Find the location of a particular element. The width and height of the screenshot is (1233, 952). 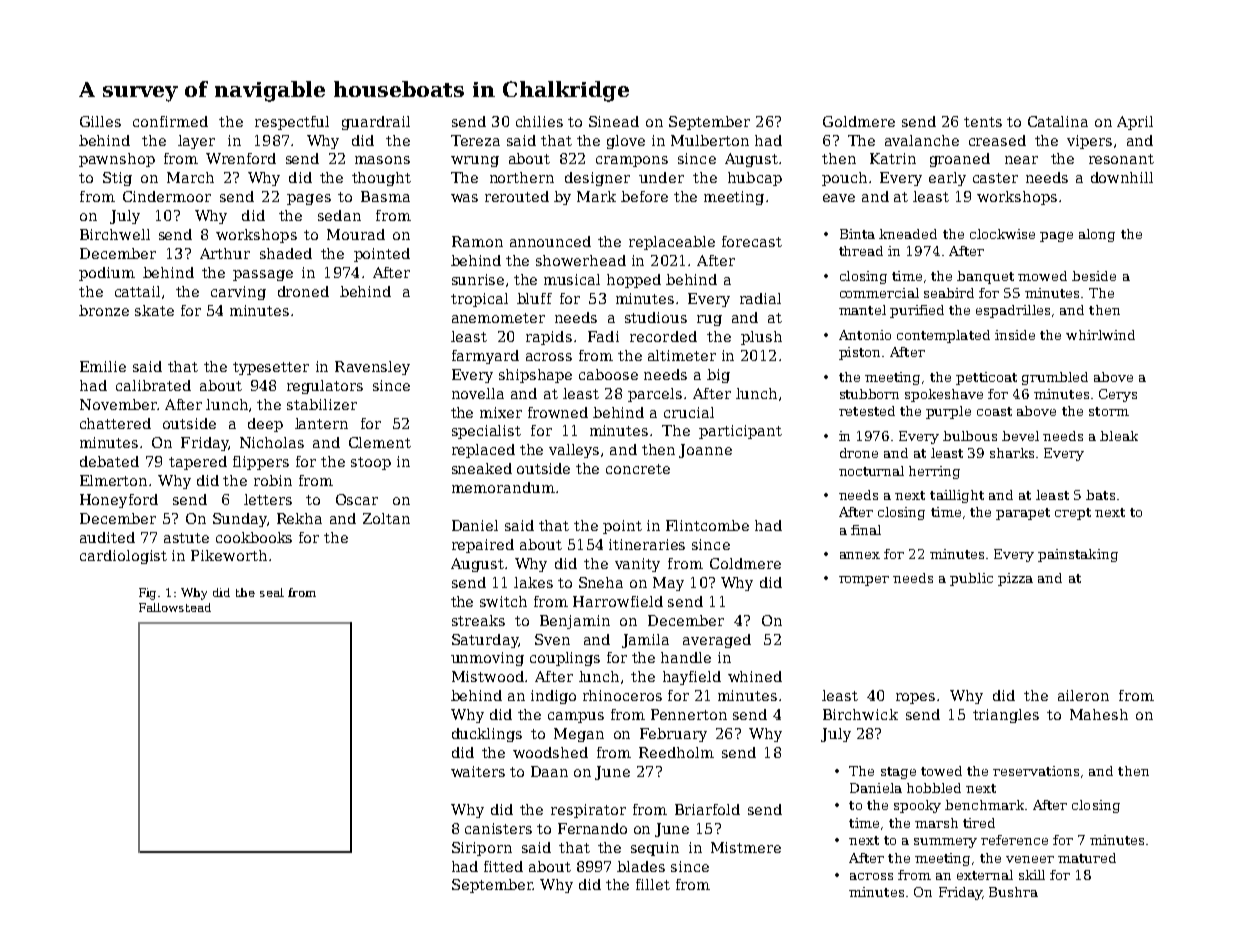

bluff is located at coordinates (534, 298).
